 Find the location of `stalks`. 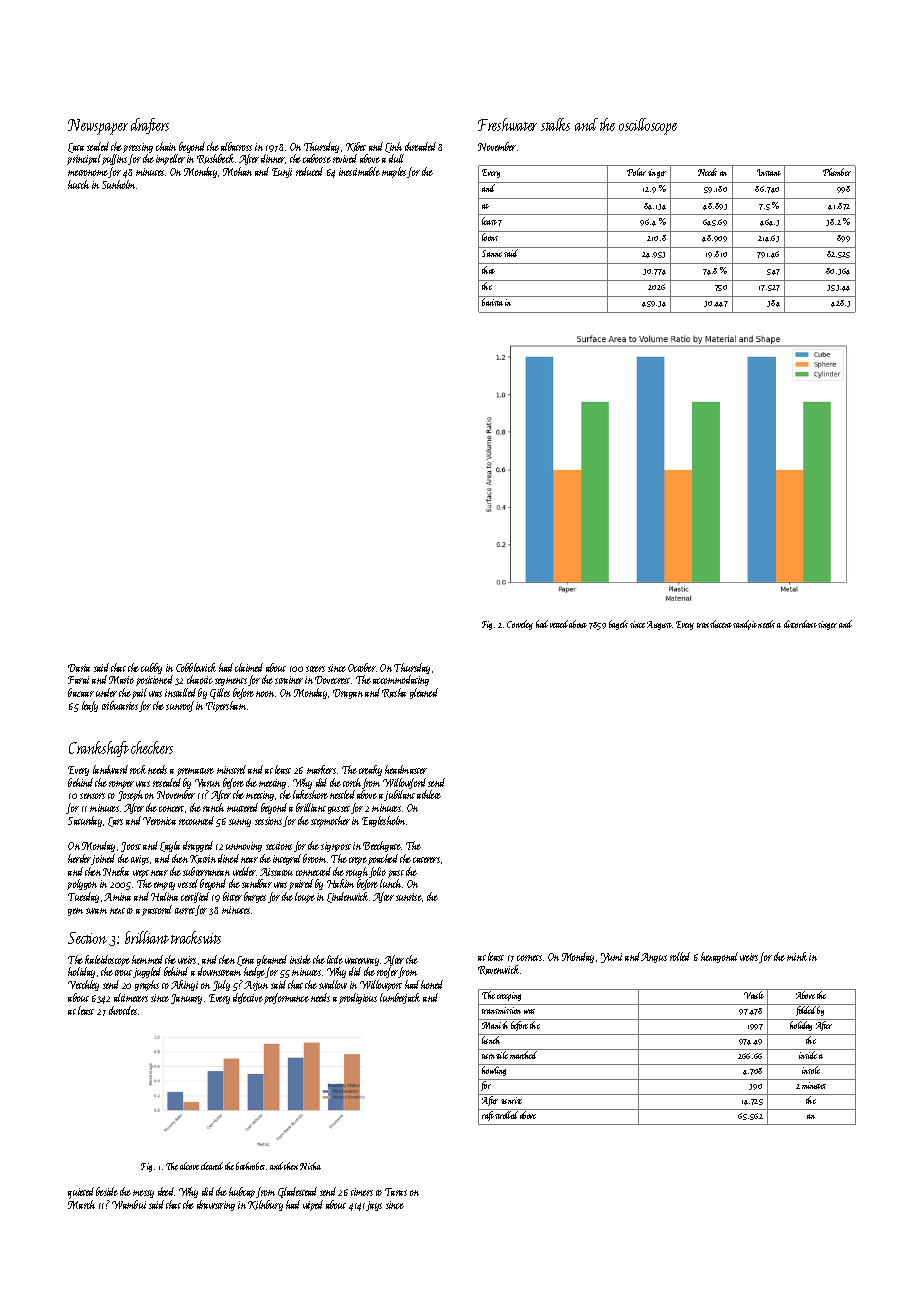

stalks is located at coordinates (555, 124).
